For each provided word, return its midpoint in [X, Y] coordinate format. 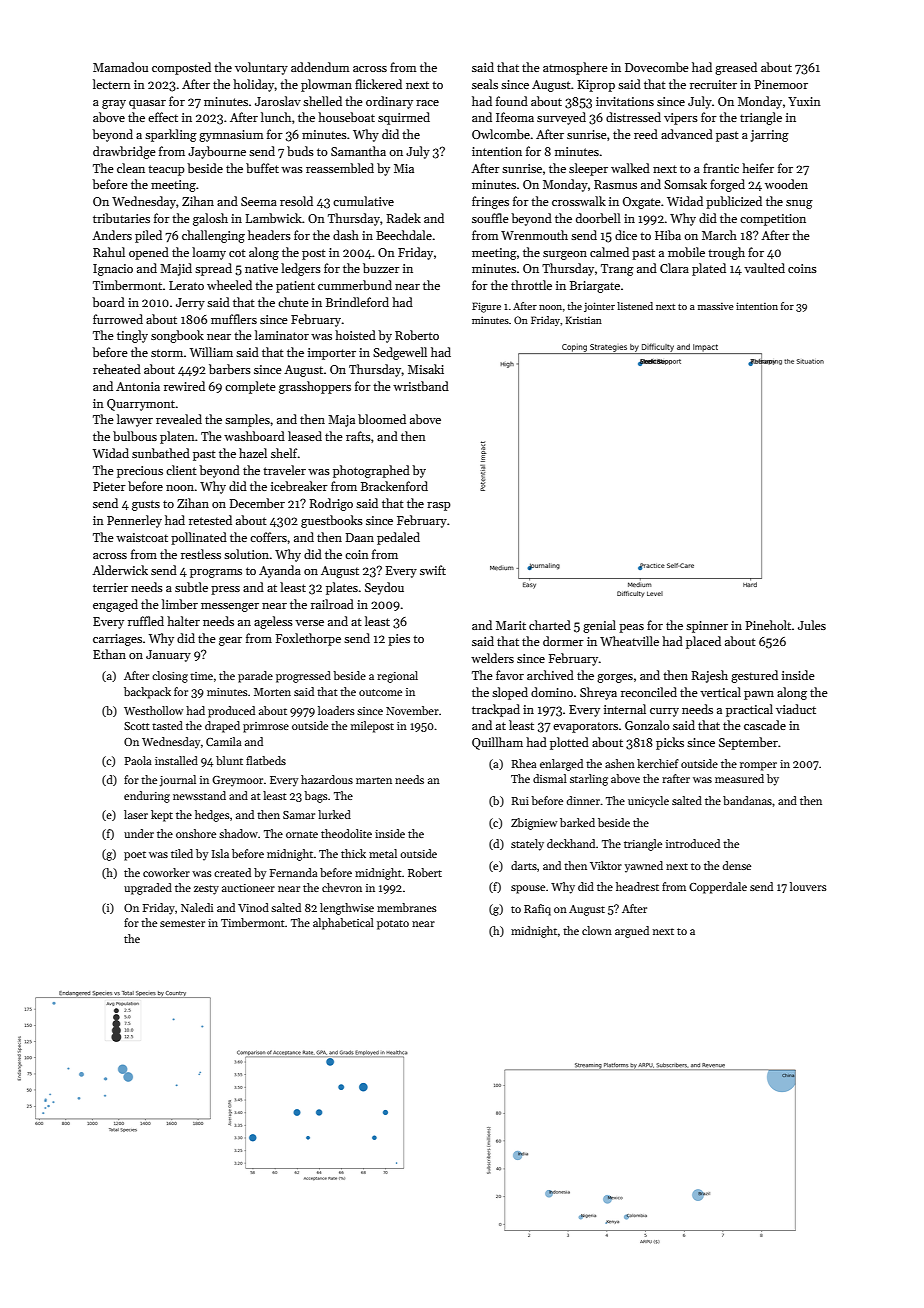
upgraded [148, 889]
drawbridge [124, 152]
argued [632, 932]
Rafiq [537, 910]
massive [716, 306]
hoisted [355, 335]
